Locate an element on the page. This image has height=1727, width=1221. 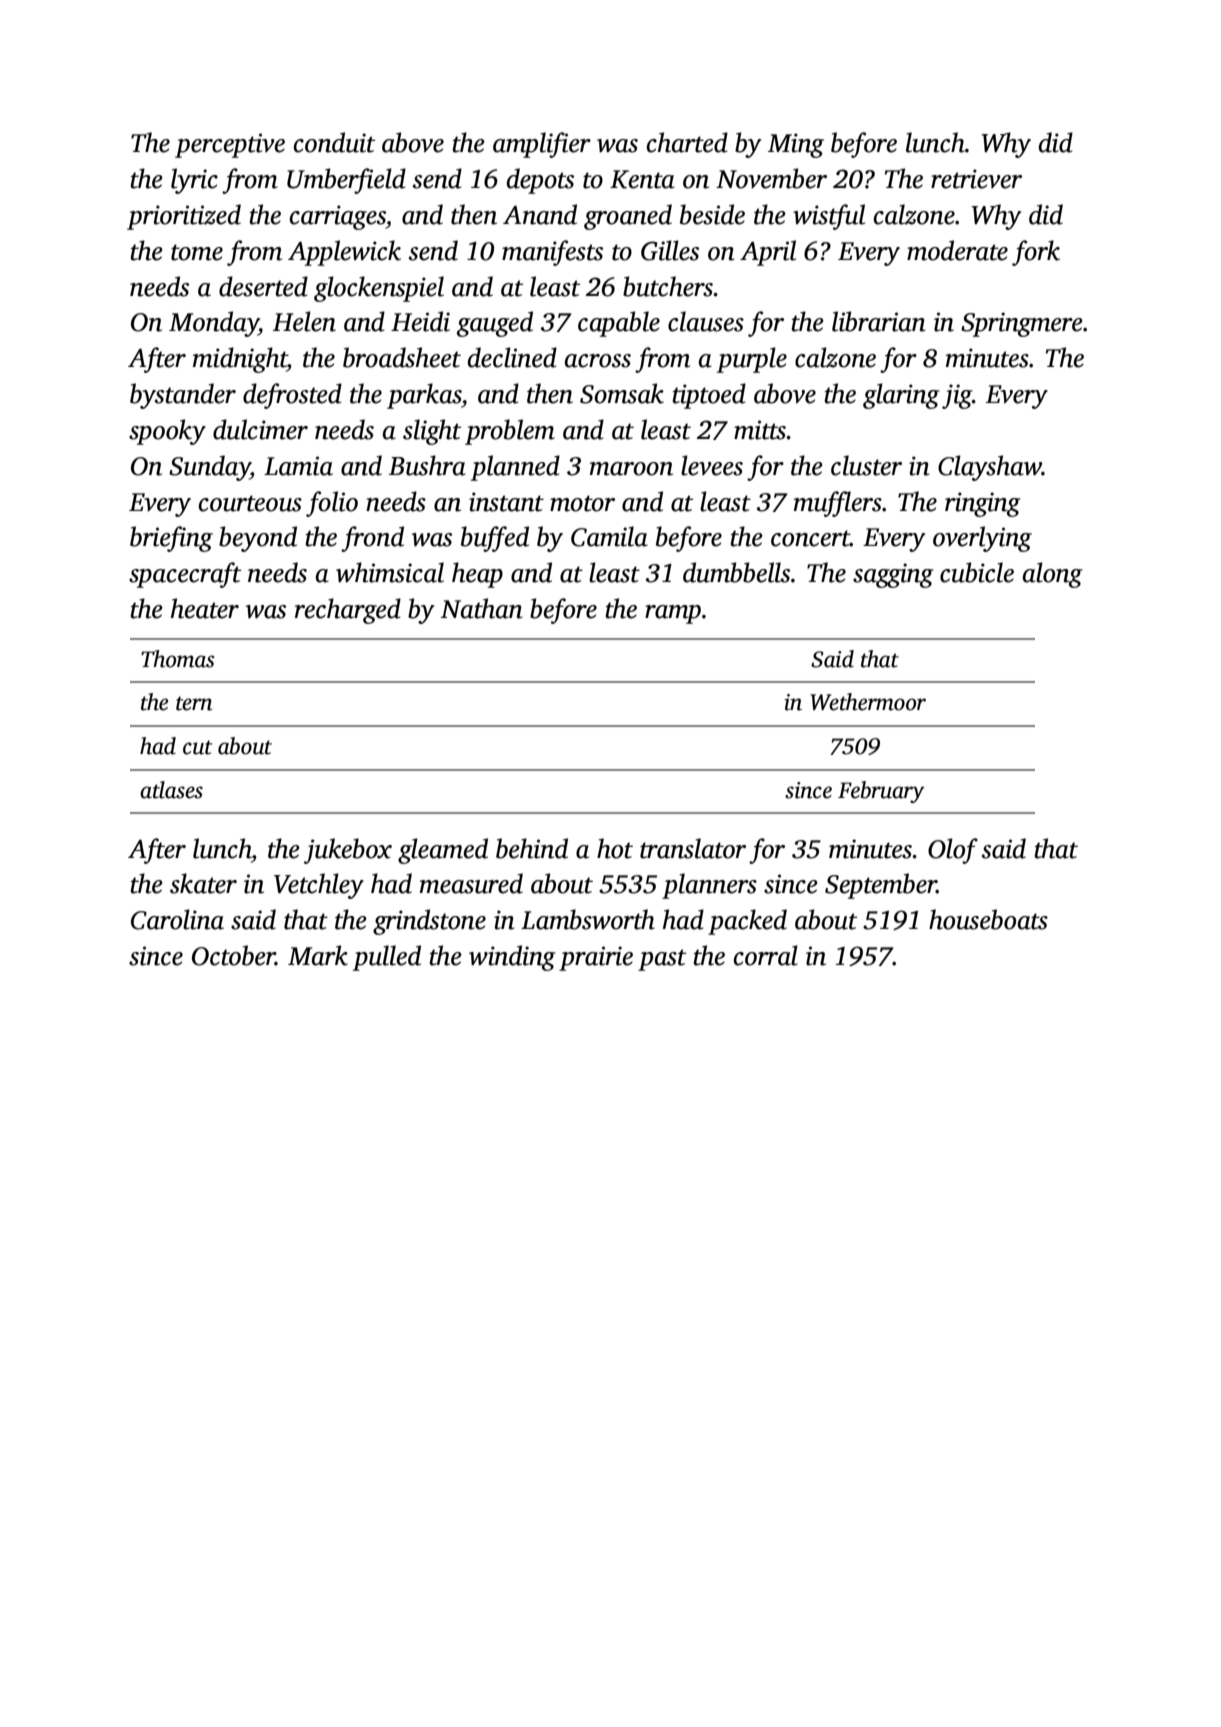
librarian is located at coordinates (879, 321).
